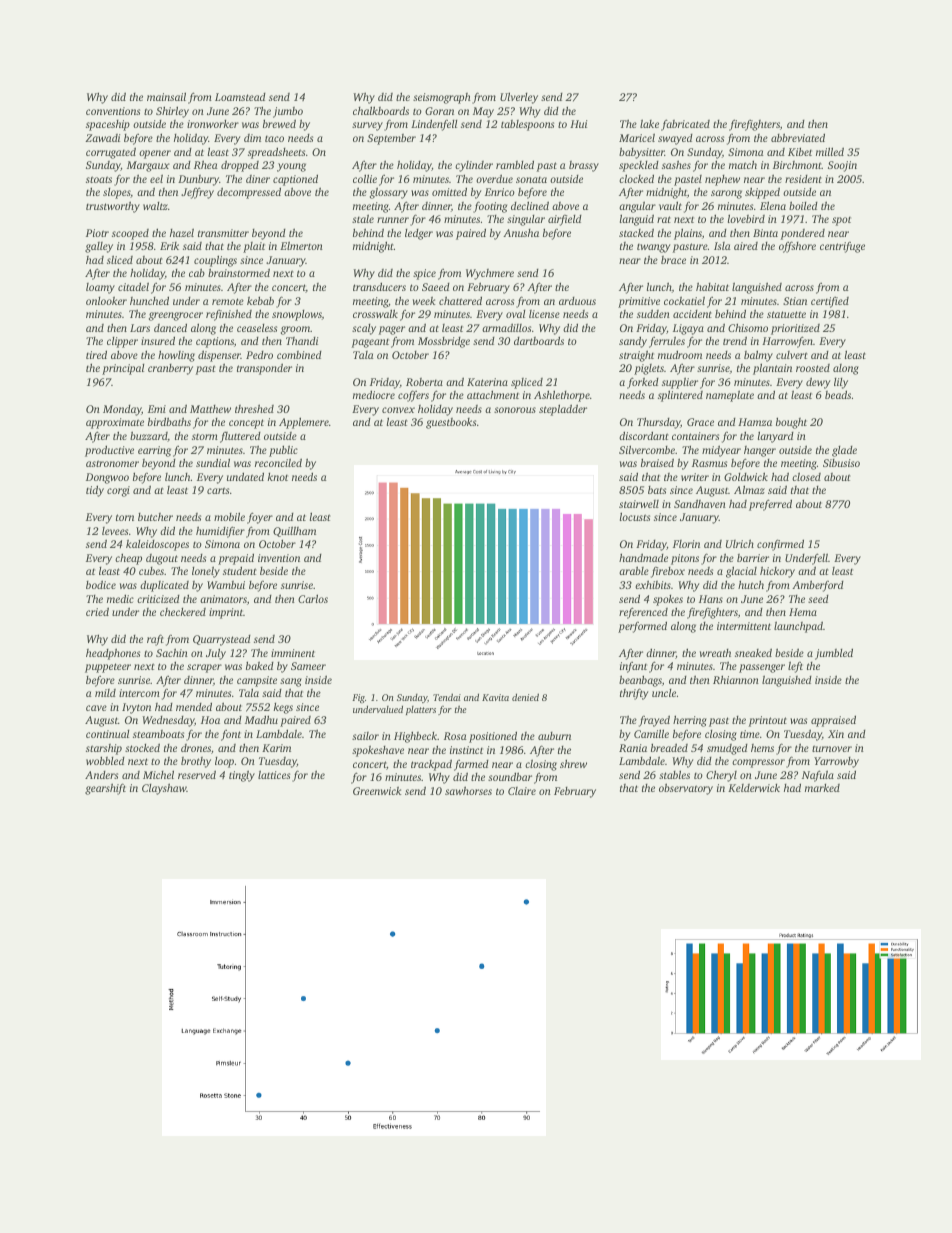  I want to click on opener, so click(155, 154).
